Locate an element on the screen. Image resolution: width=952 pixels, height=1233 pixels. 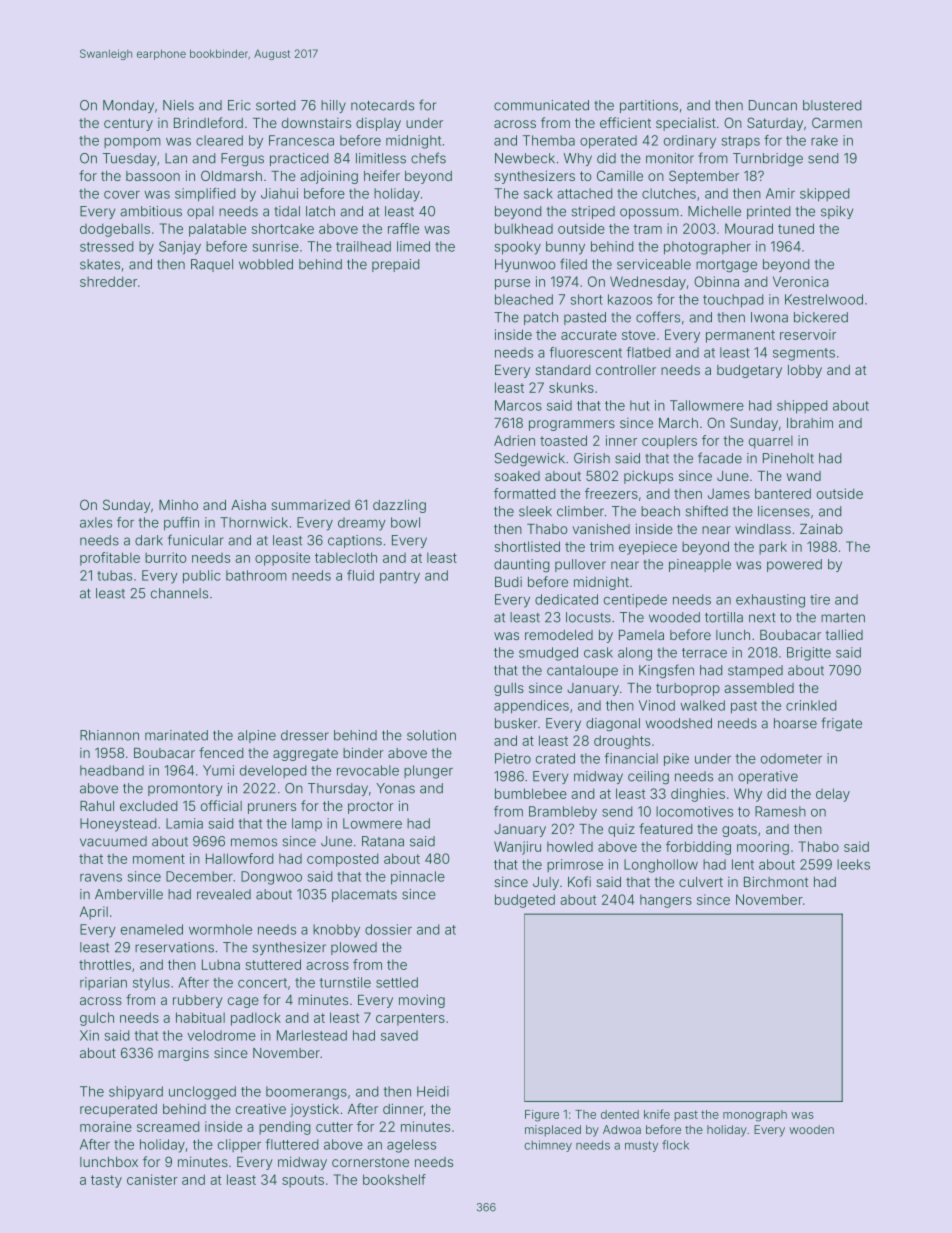
bunny is located at coordinates (565, 248).
